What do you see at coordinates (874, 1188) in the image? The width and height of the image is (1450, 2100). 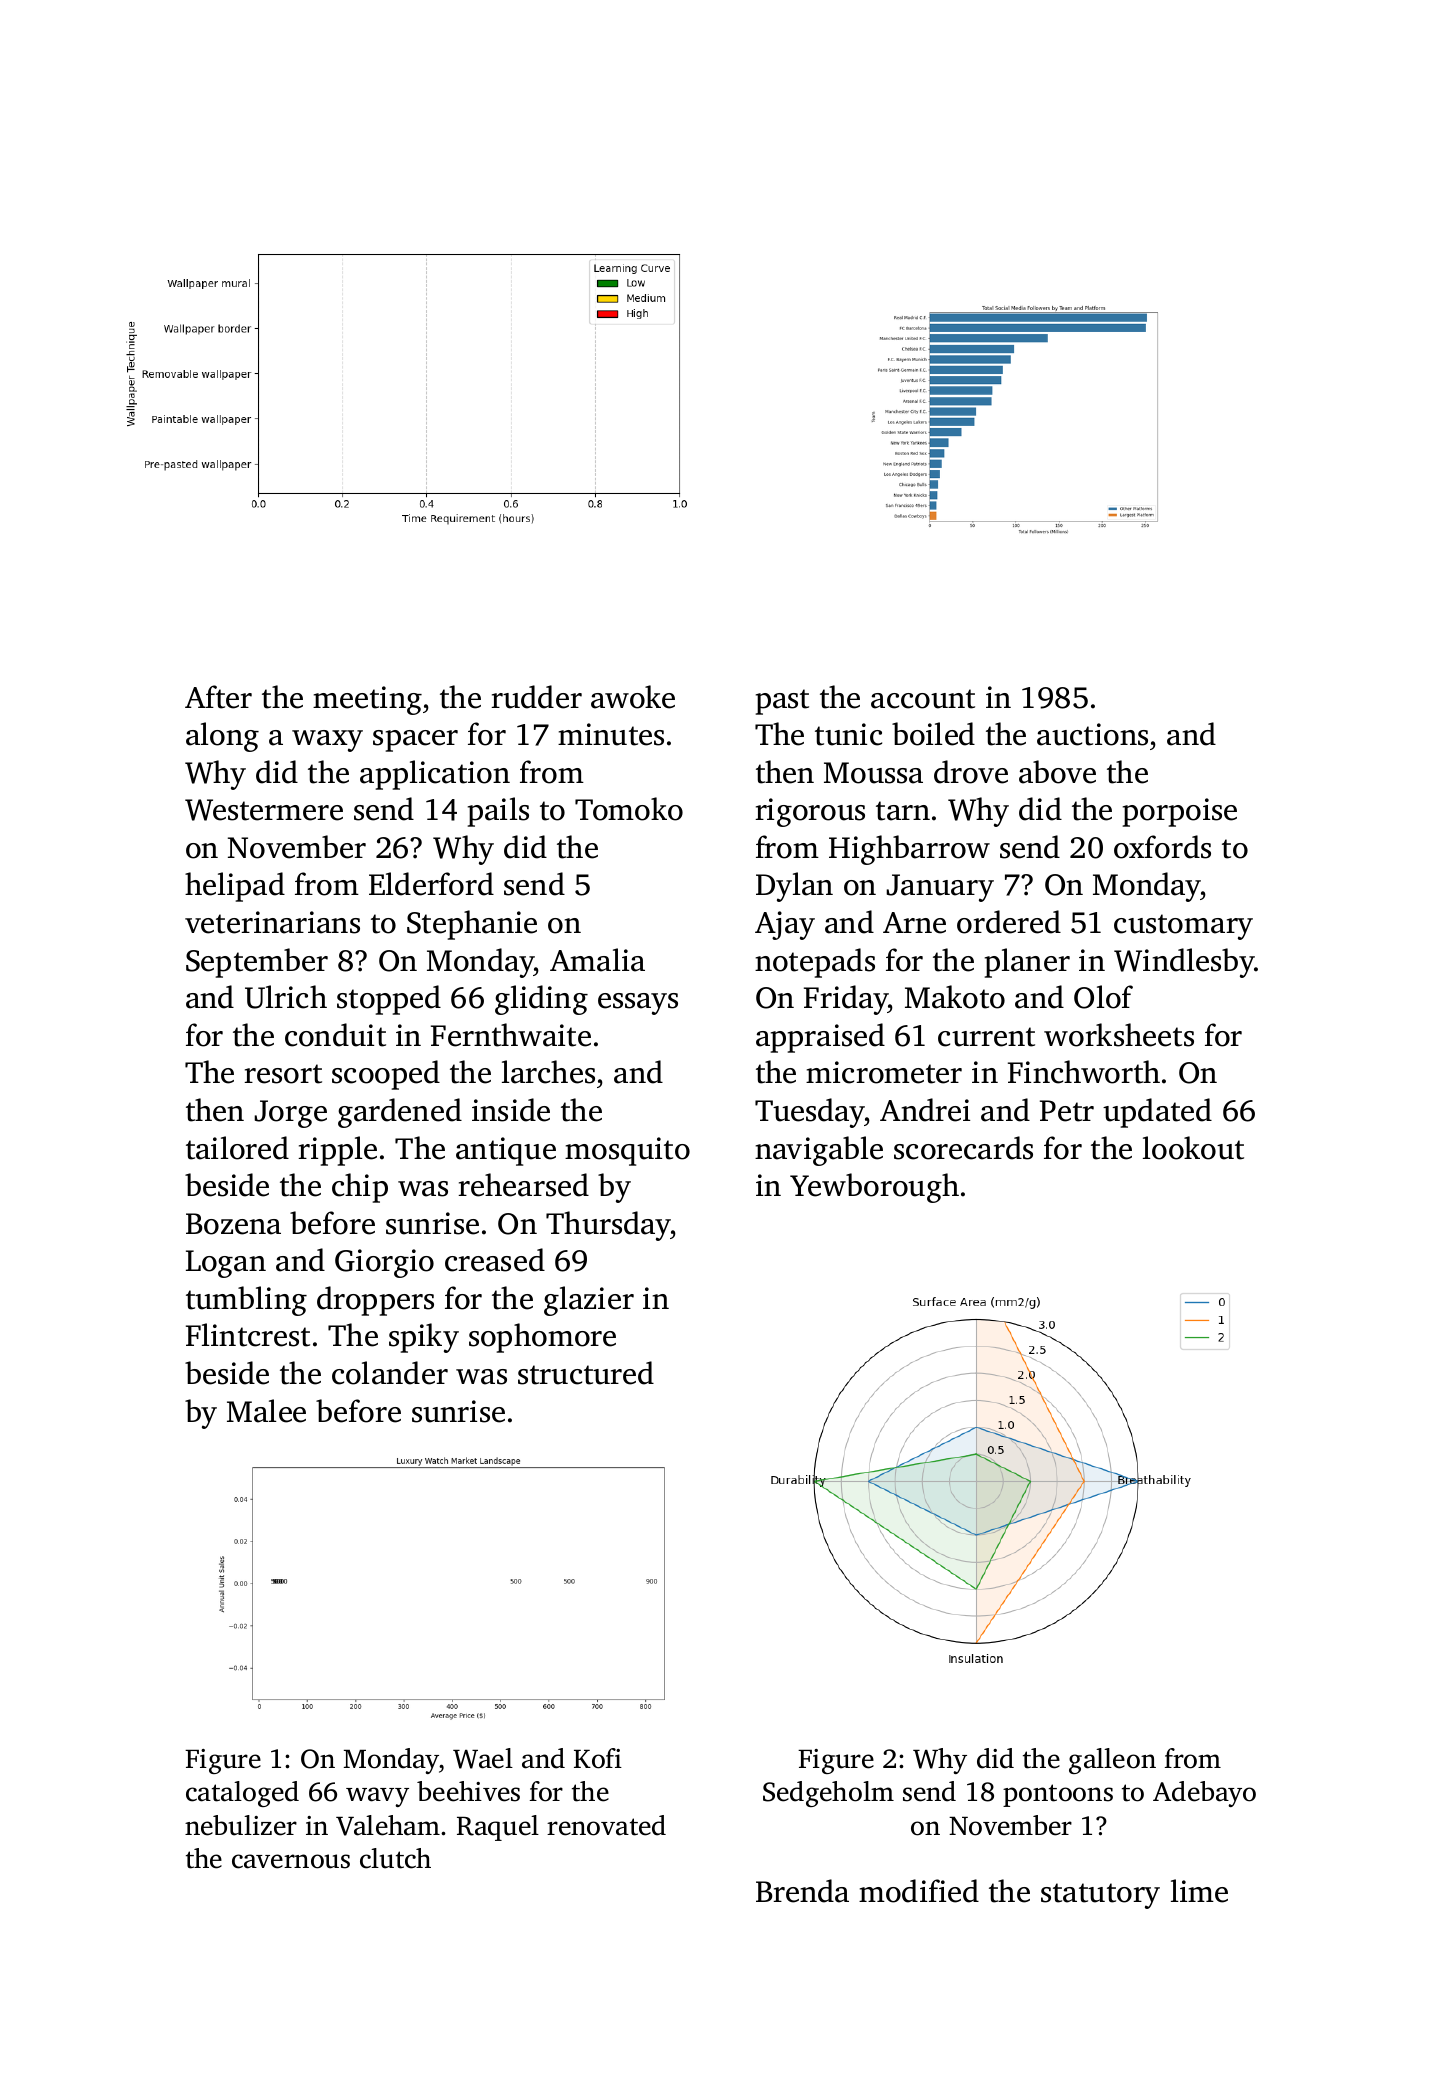 I see `Yewborough` at bounding box center [874, 1188].
